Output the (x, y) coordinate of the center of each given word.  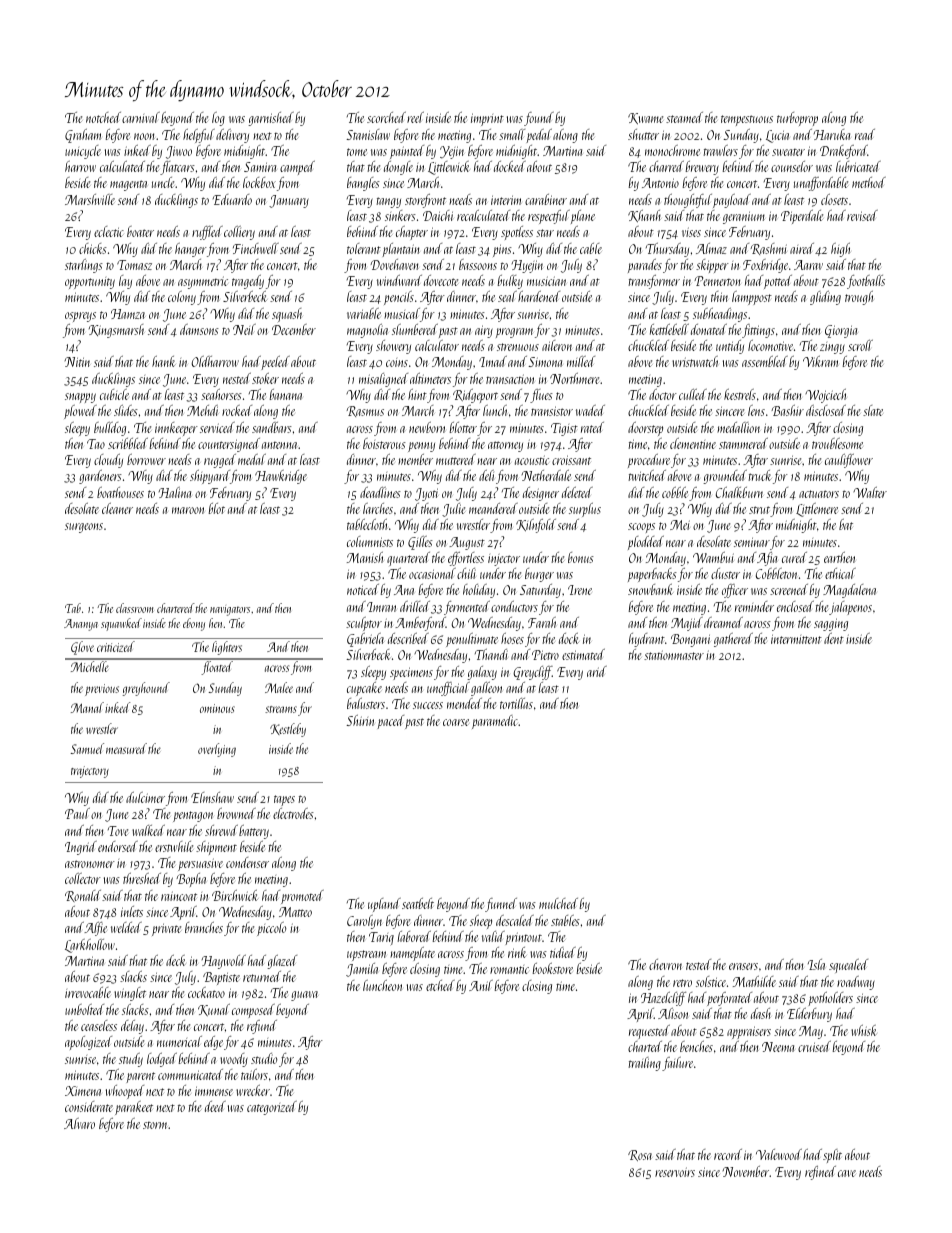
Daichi (438, 215)
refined (820, 1173)
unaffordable (821, 184)
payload (732, 201)
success (428, 705)
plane (583, 217)
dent (834, 638)
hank (164, 361)
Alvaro (79, 1123)
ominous (217, 708)
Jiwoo (179, 152)
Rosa (640, 1155)
